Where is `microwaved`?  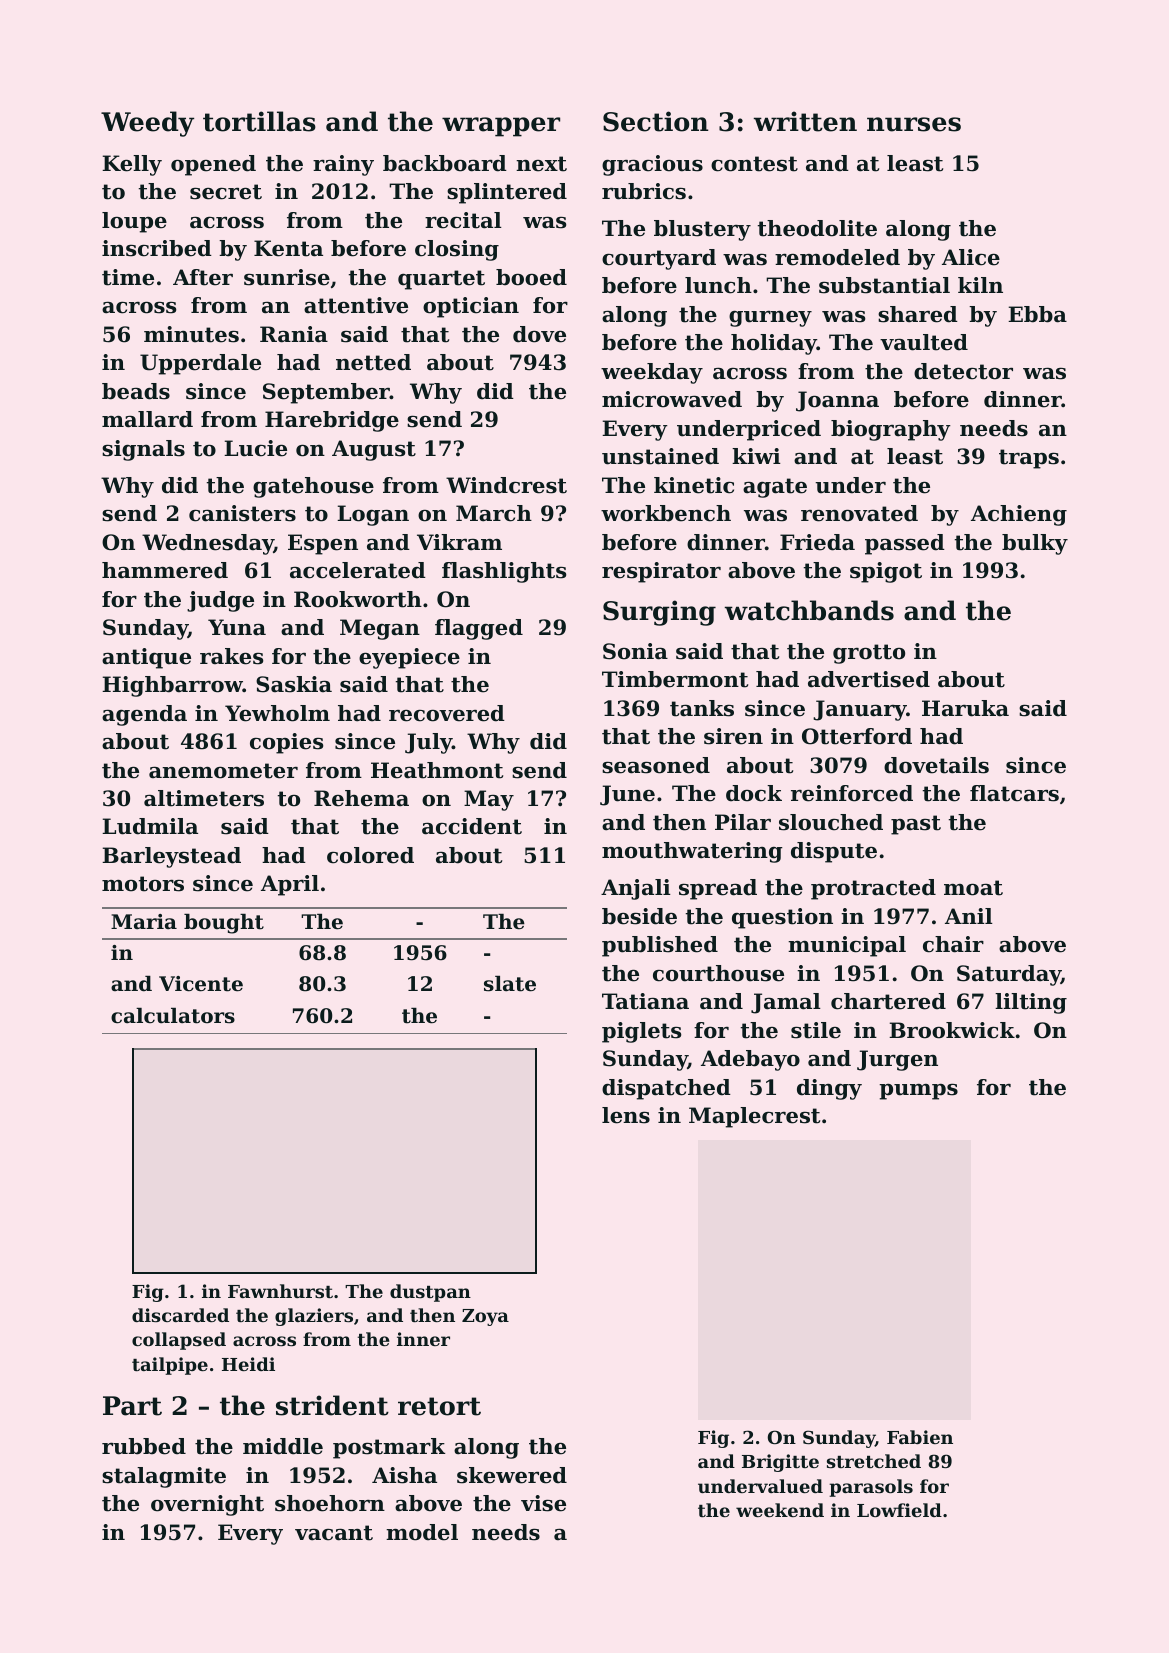
microwaved is located at coordinates (672, 399).
